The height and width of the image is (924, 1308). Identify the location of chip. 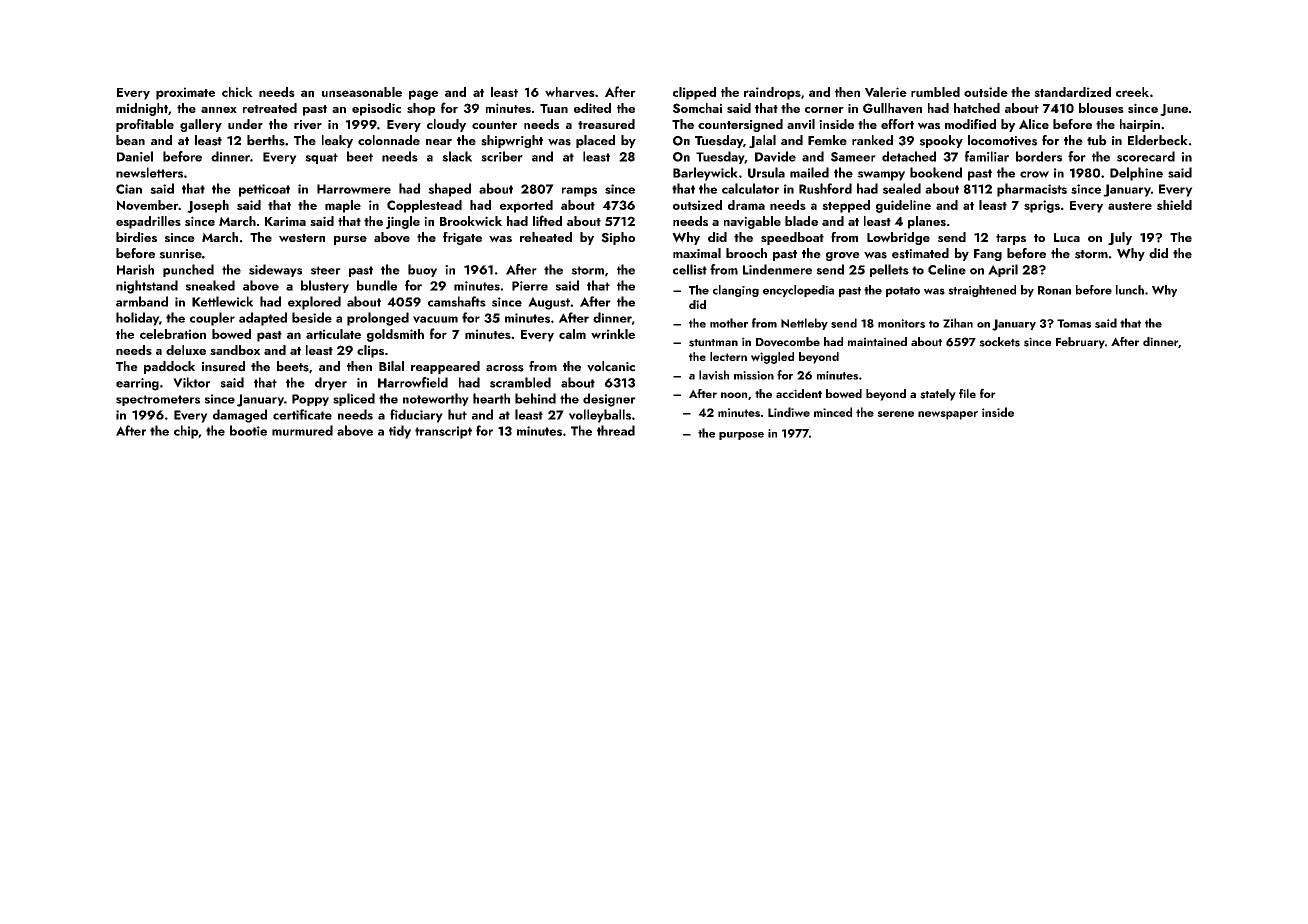
(186, 432).
